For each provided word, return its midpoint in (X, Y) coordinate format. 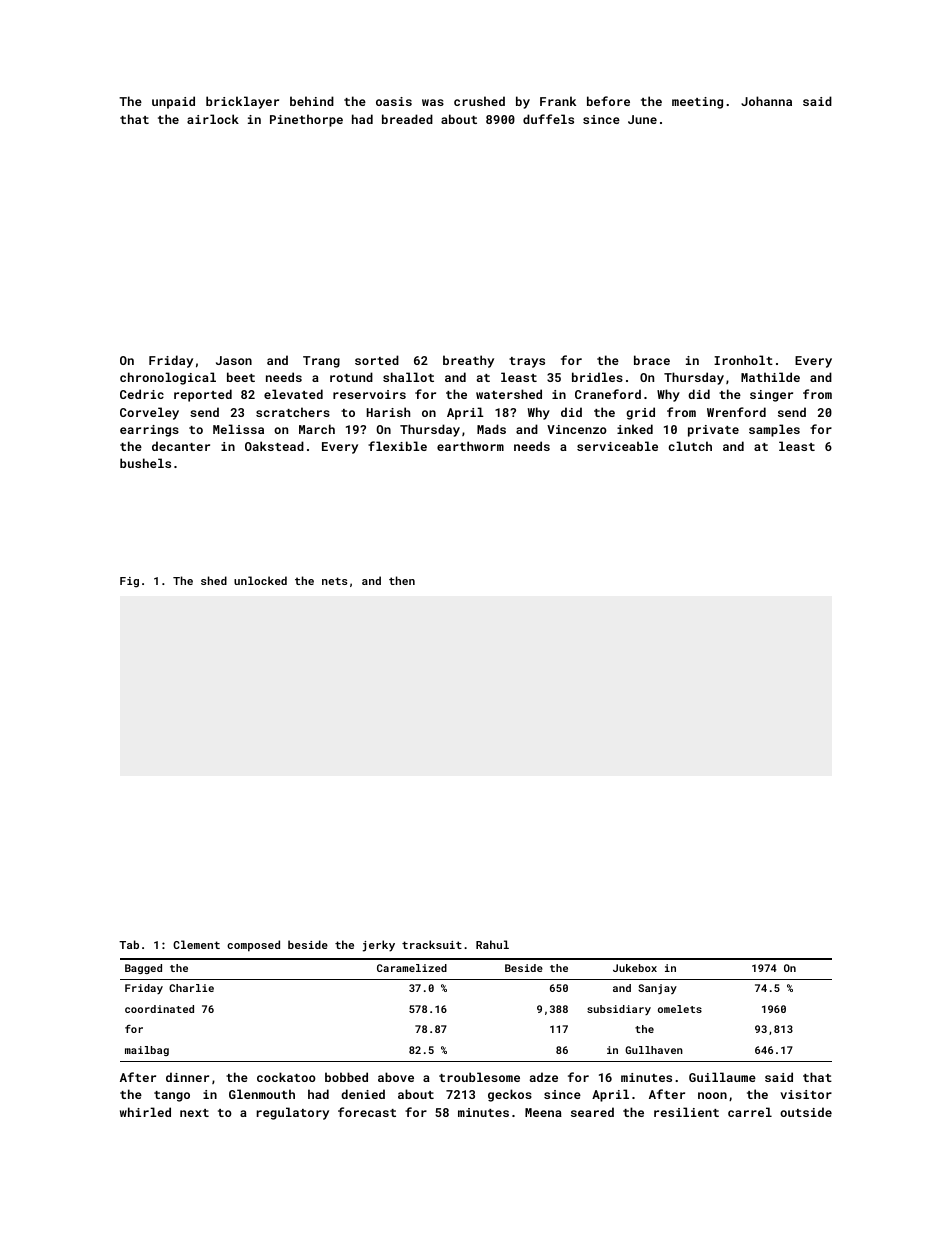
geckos (510, 1095)
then (402, 580)
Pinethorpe (306, 120)
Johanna (766, 101)
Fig (129, 582)
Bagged (143, 969)
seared (592, 1112)
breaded (407, 119)
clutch (690, 446)
